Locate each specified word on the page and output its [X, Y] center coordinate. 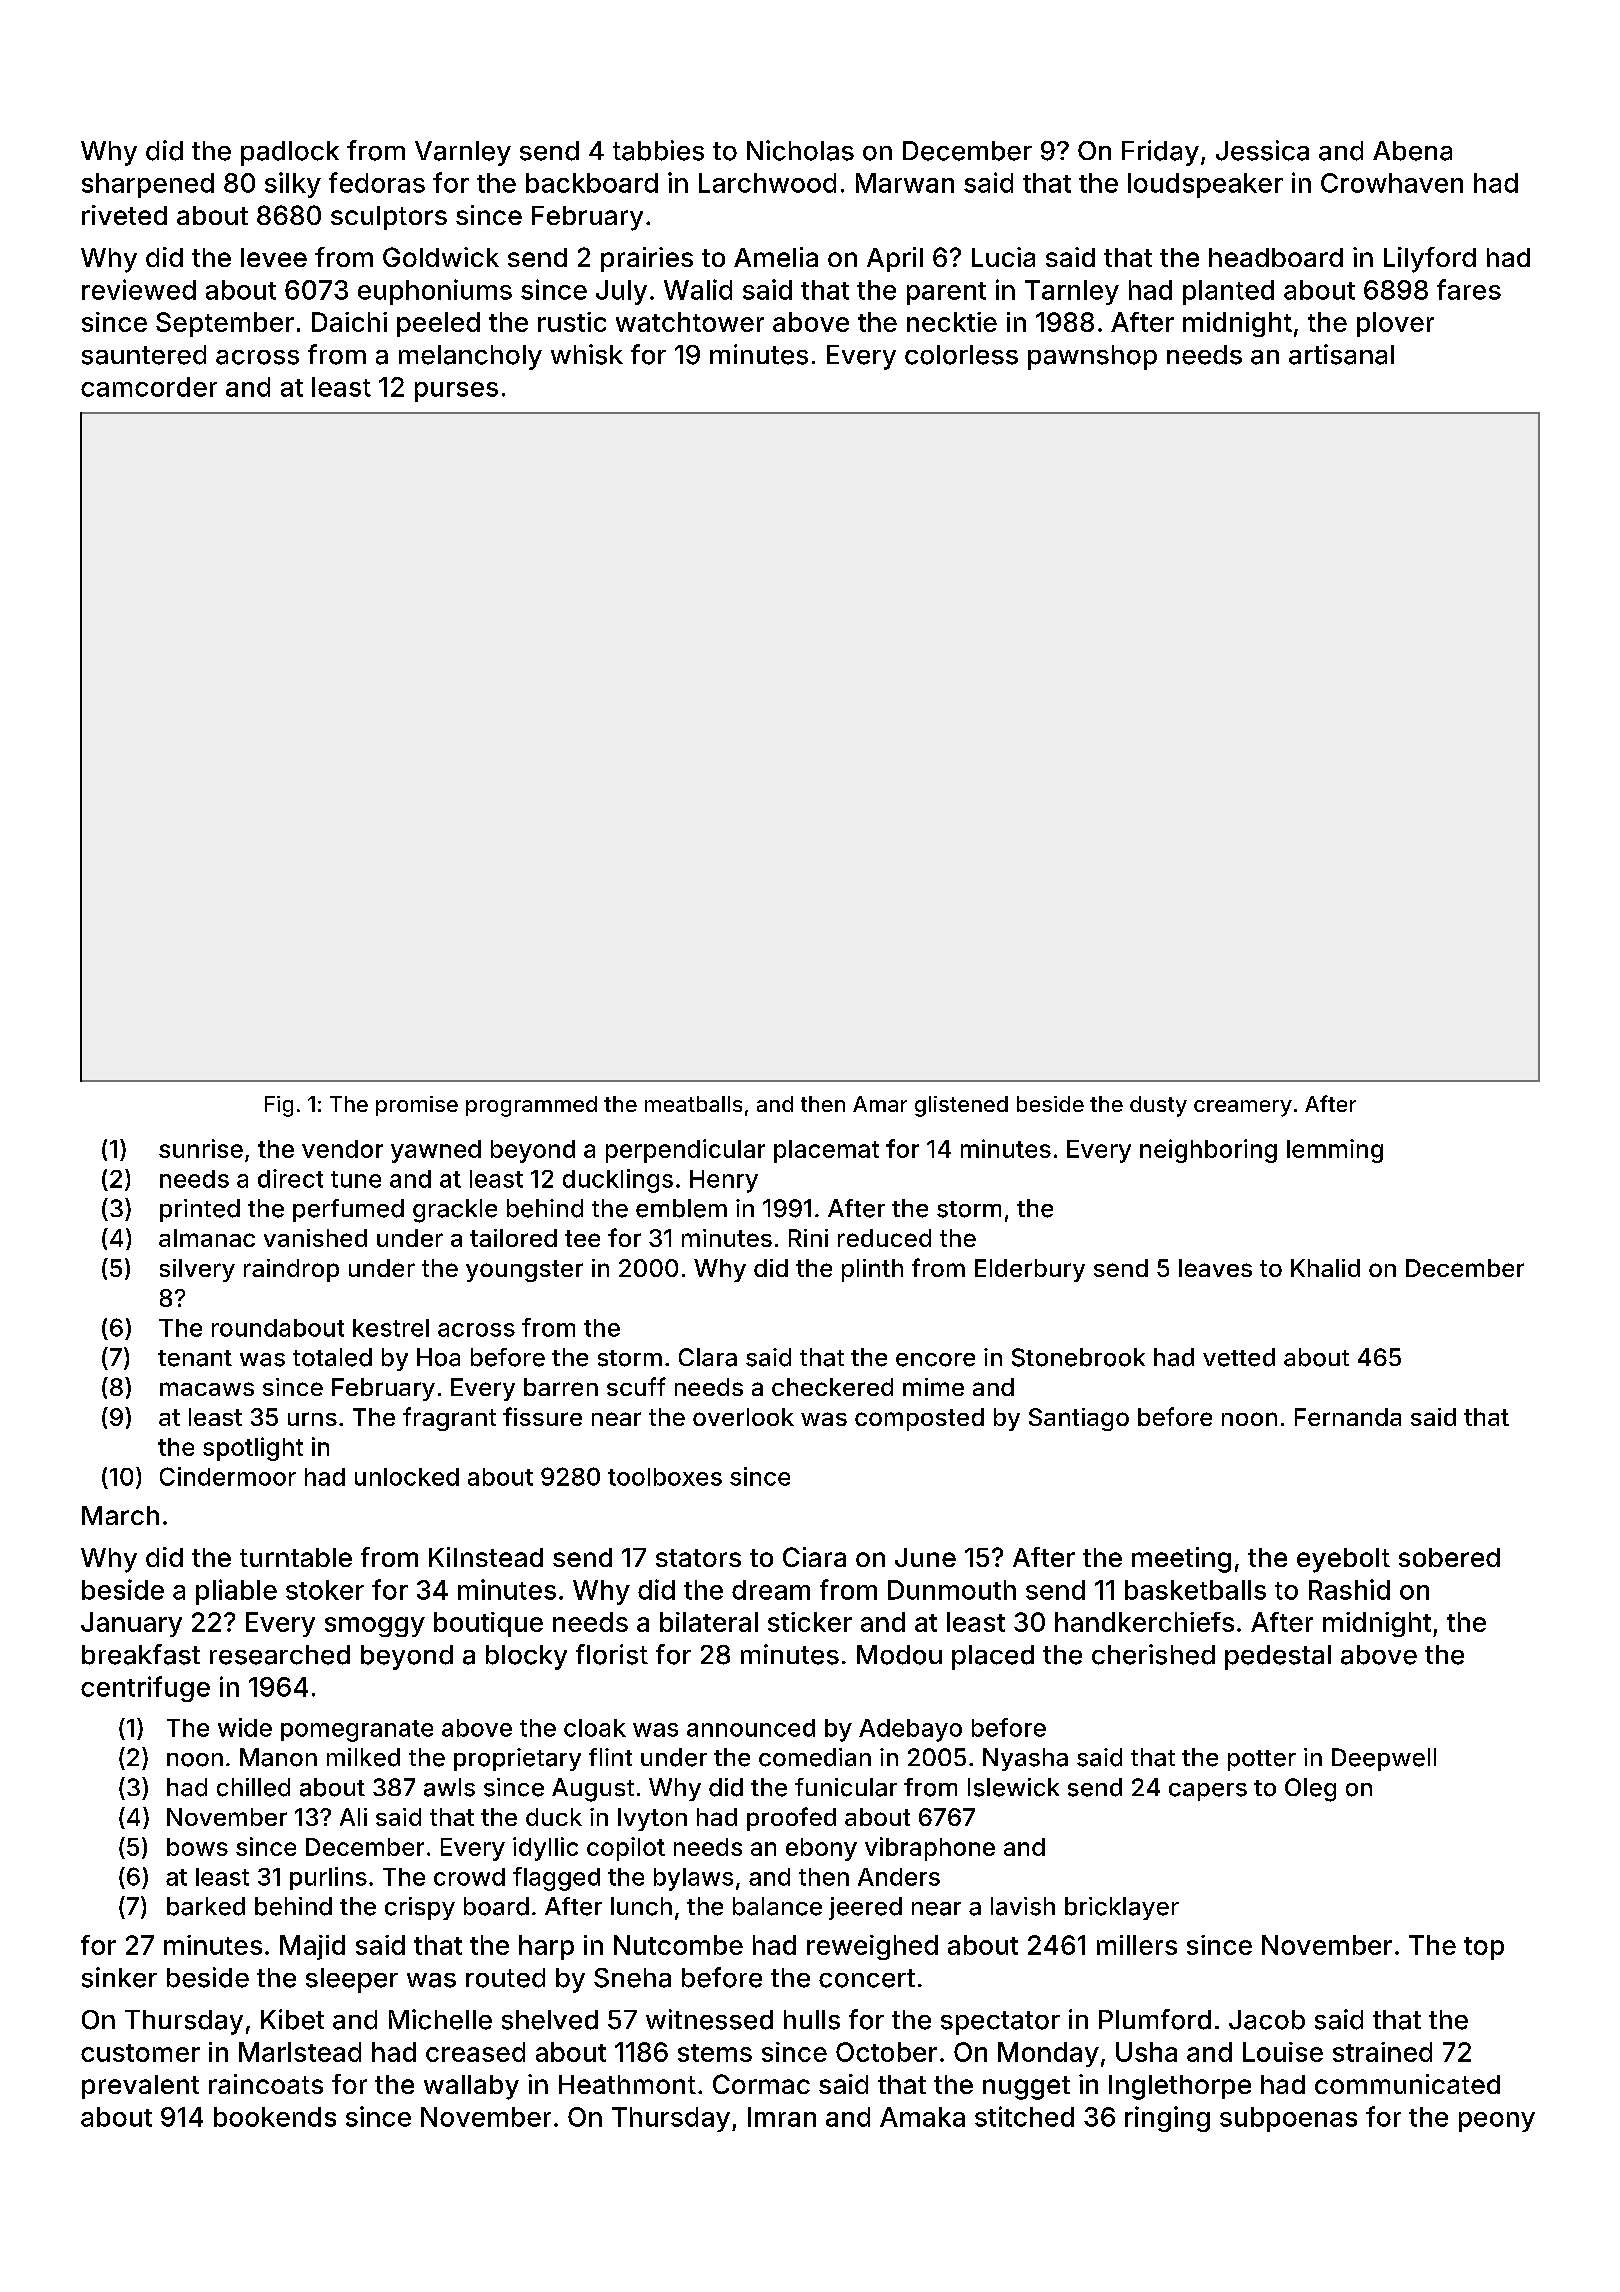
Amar [880, 1104]
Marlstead [300, 2052]
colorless [961, 355]
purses [456, 392]
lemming [1335, 1151]
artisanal [1341, 354]
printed [200, 1210]
